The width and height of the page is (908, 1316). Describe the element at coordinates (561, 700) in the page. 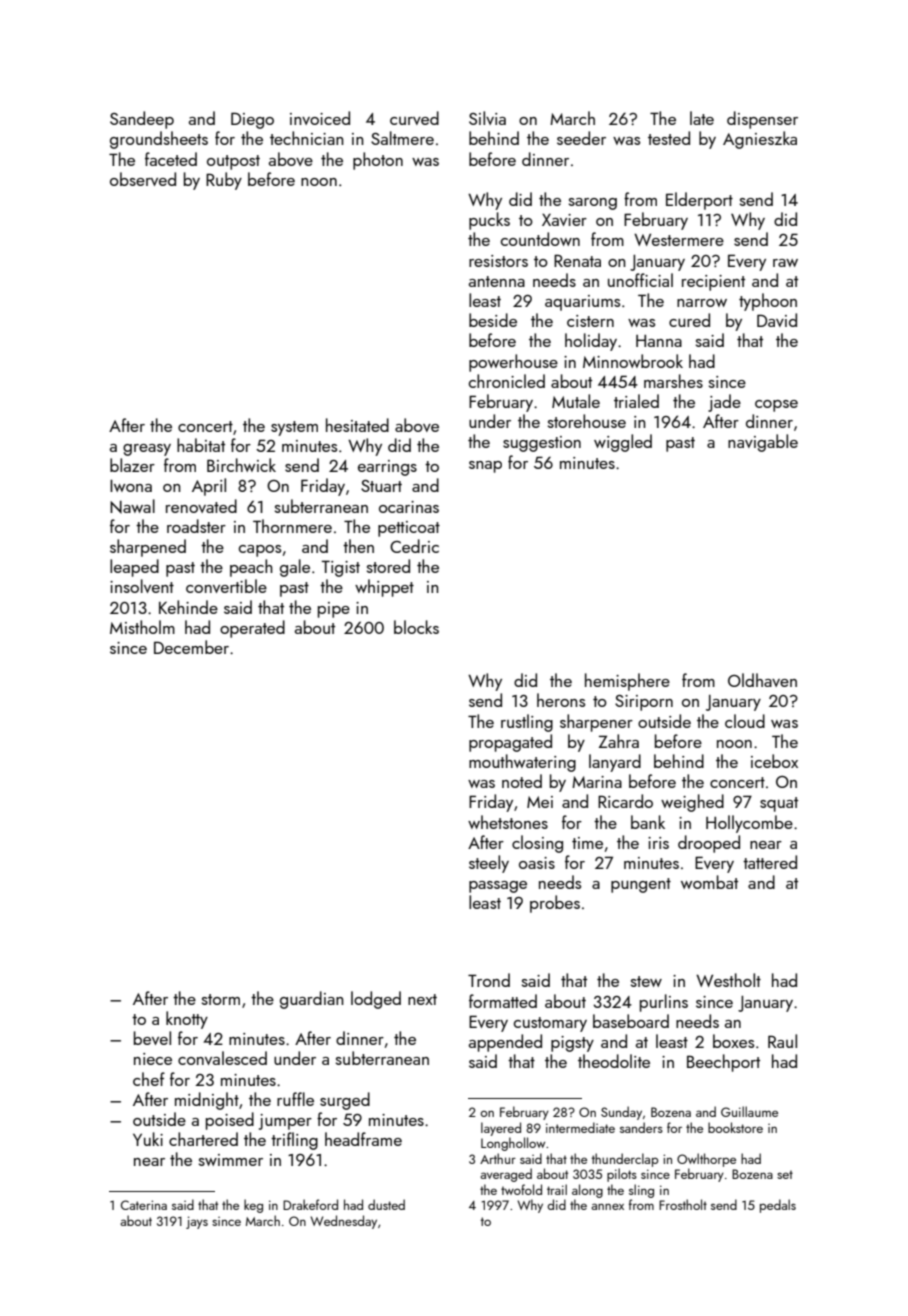

I see `herons` at that location.
